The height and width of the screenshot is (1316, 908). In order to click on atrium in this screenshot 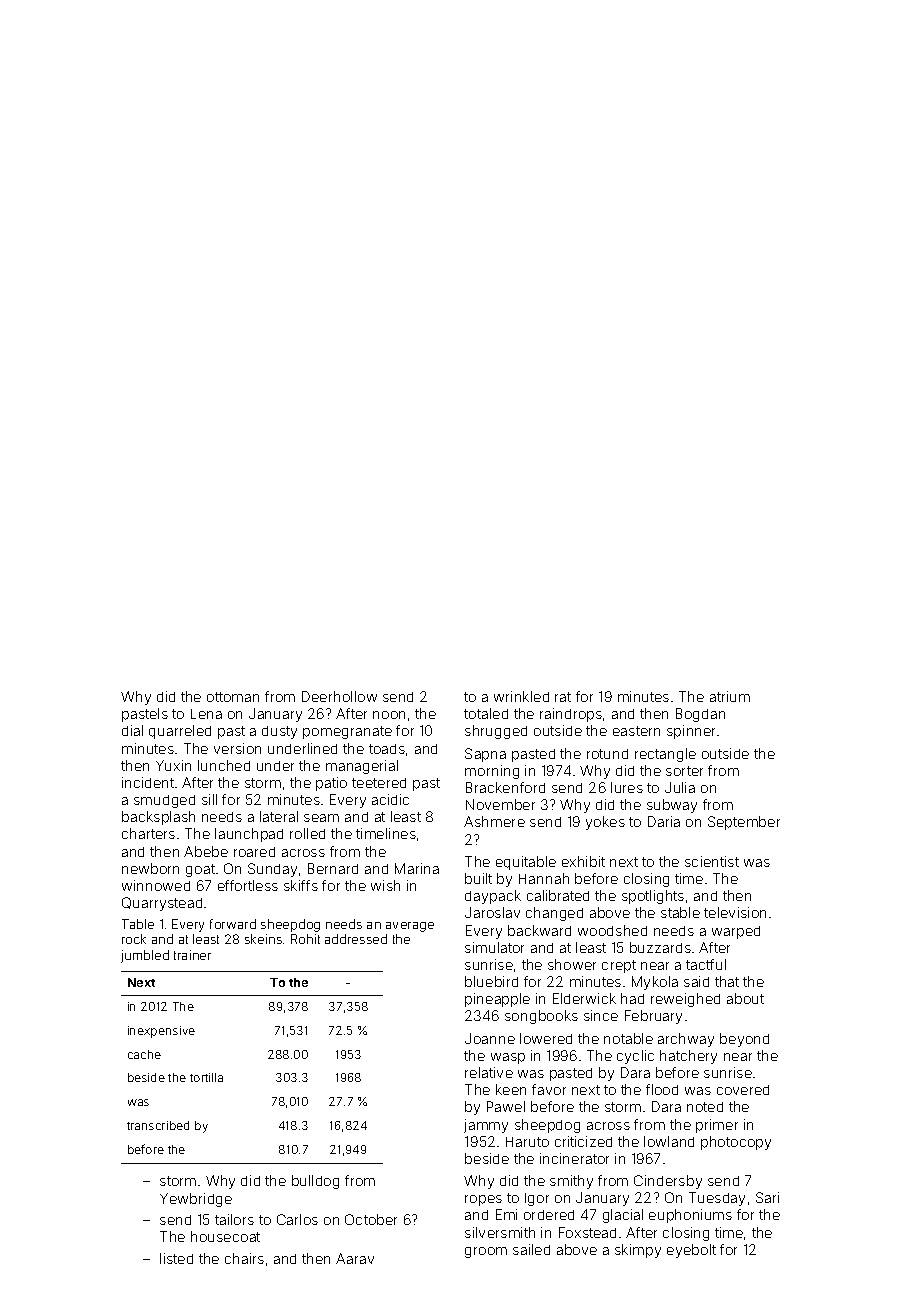, I will do `click(730, 696)`.
